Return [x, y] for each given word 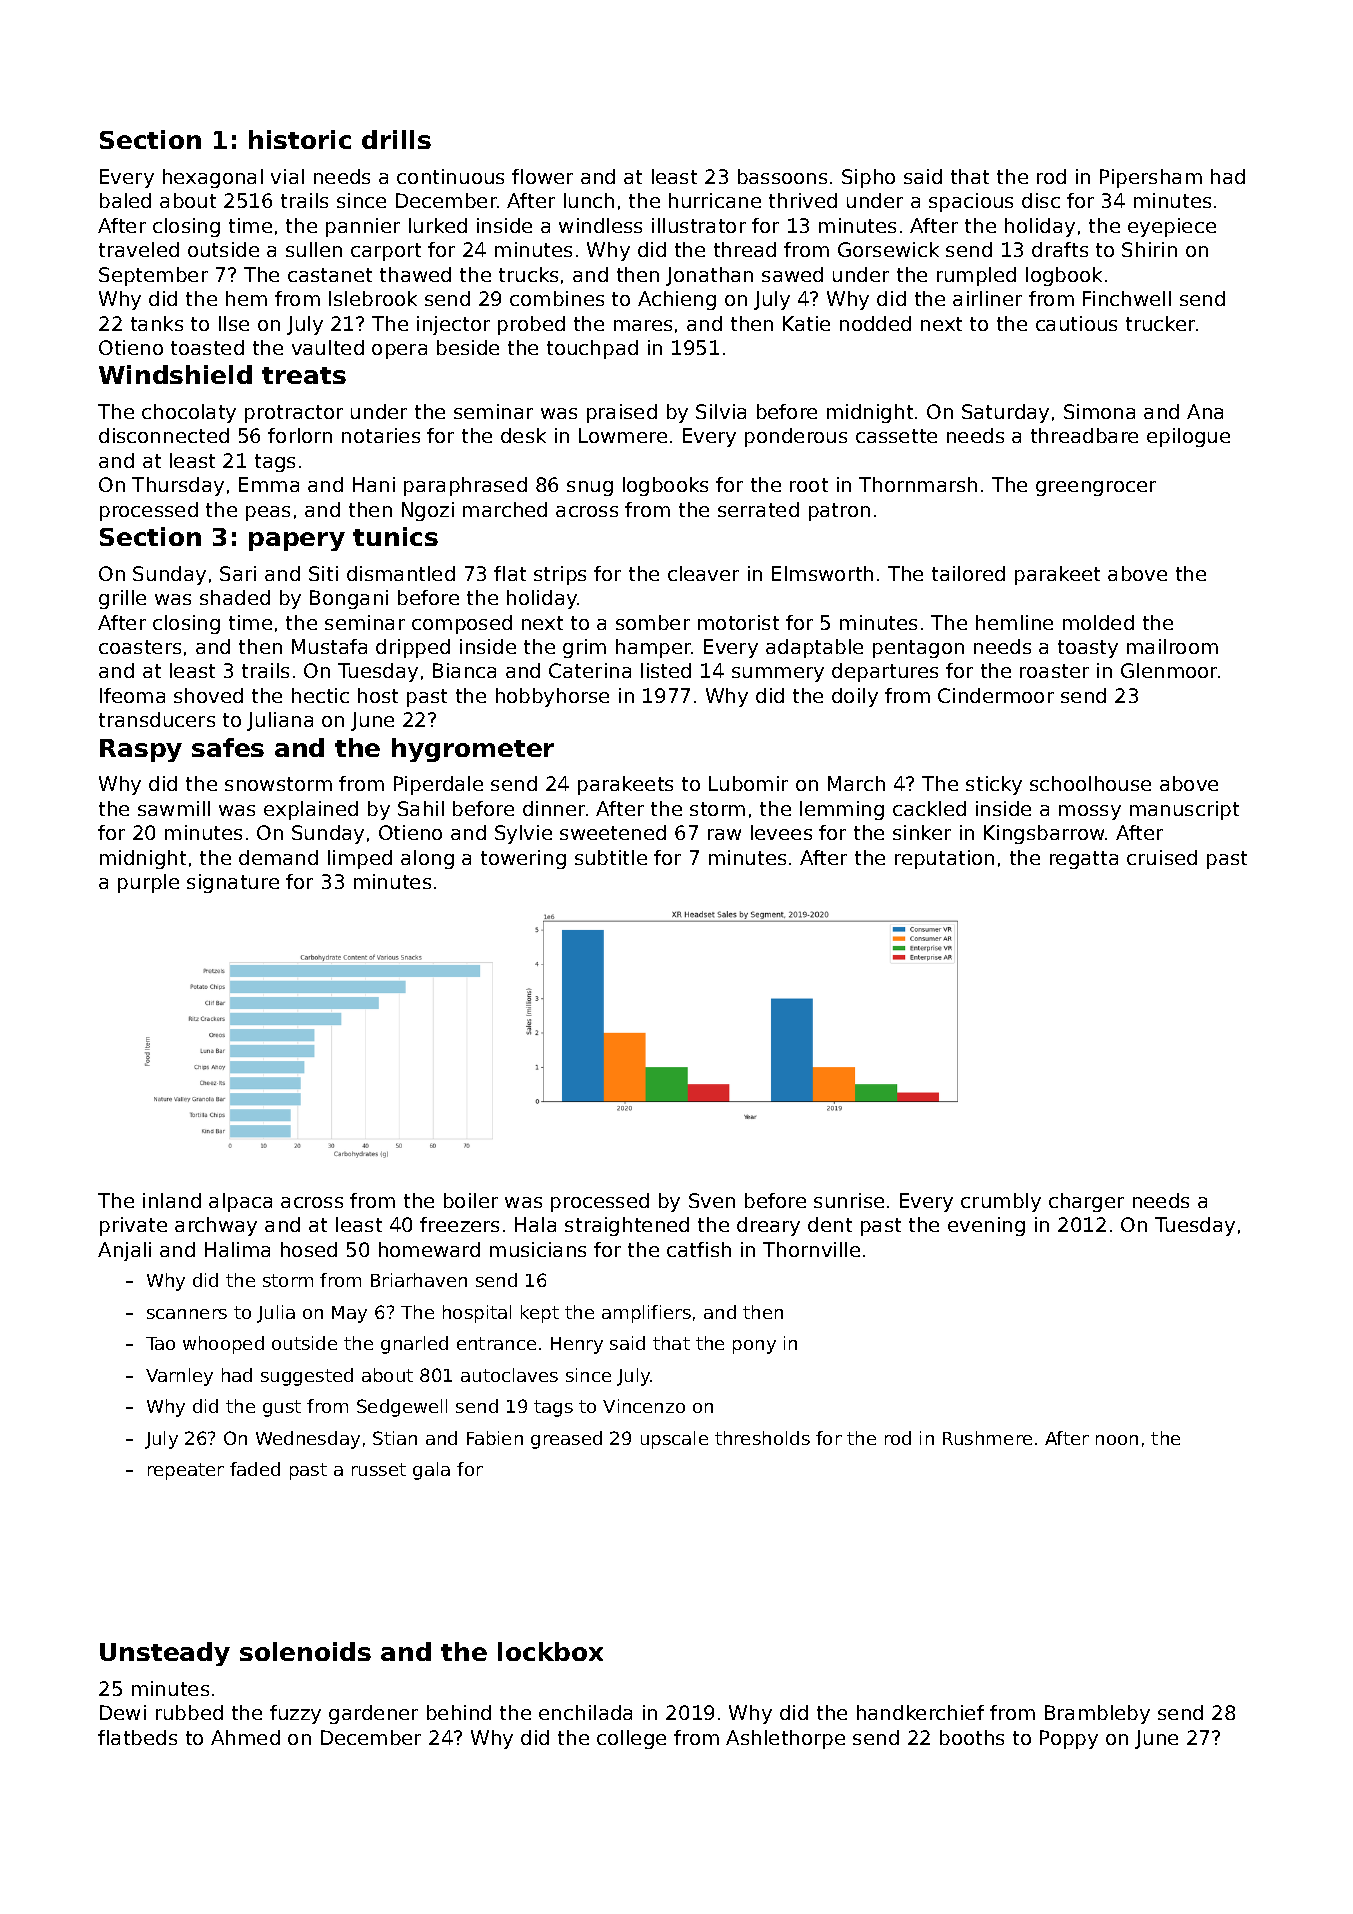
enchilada [585, 1712]
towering [523, 859]
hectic [320, 695]
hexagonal [213, 178]
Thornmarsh [918, 484]
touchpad [592, 349]
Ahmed [245, 1737]
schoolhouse [1090, 783]
